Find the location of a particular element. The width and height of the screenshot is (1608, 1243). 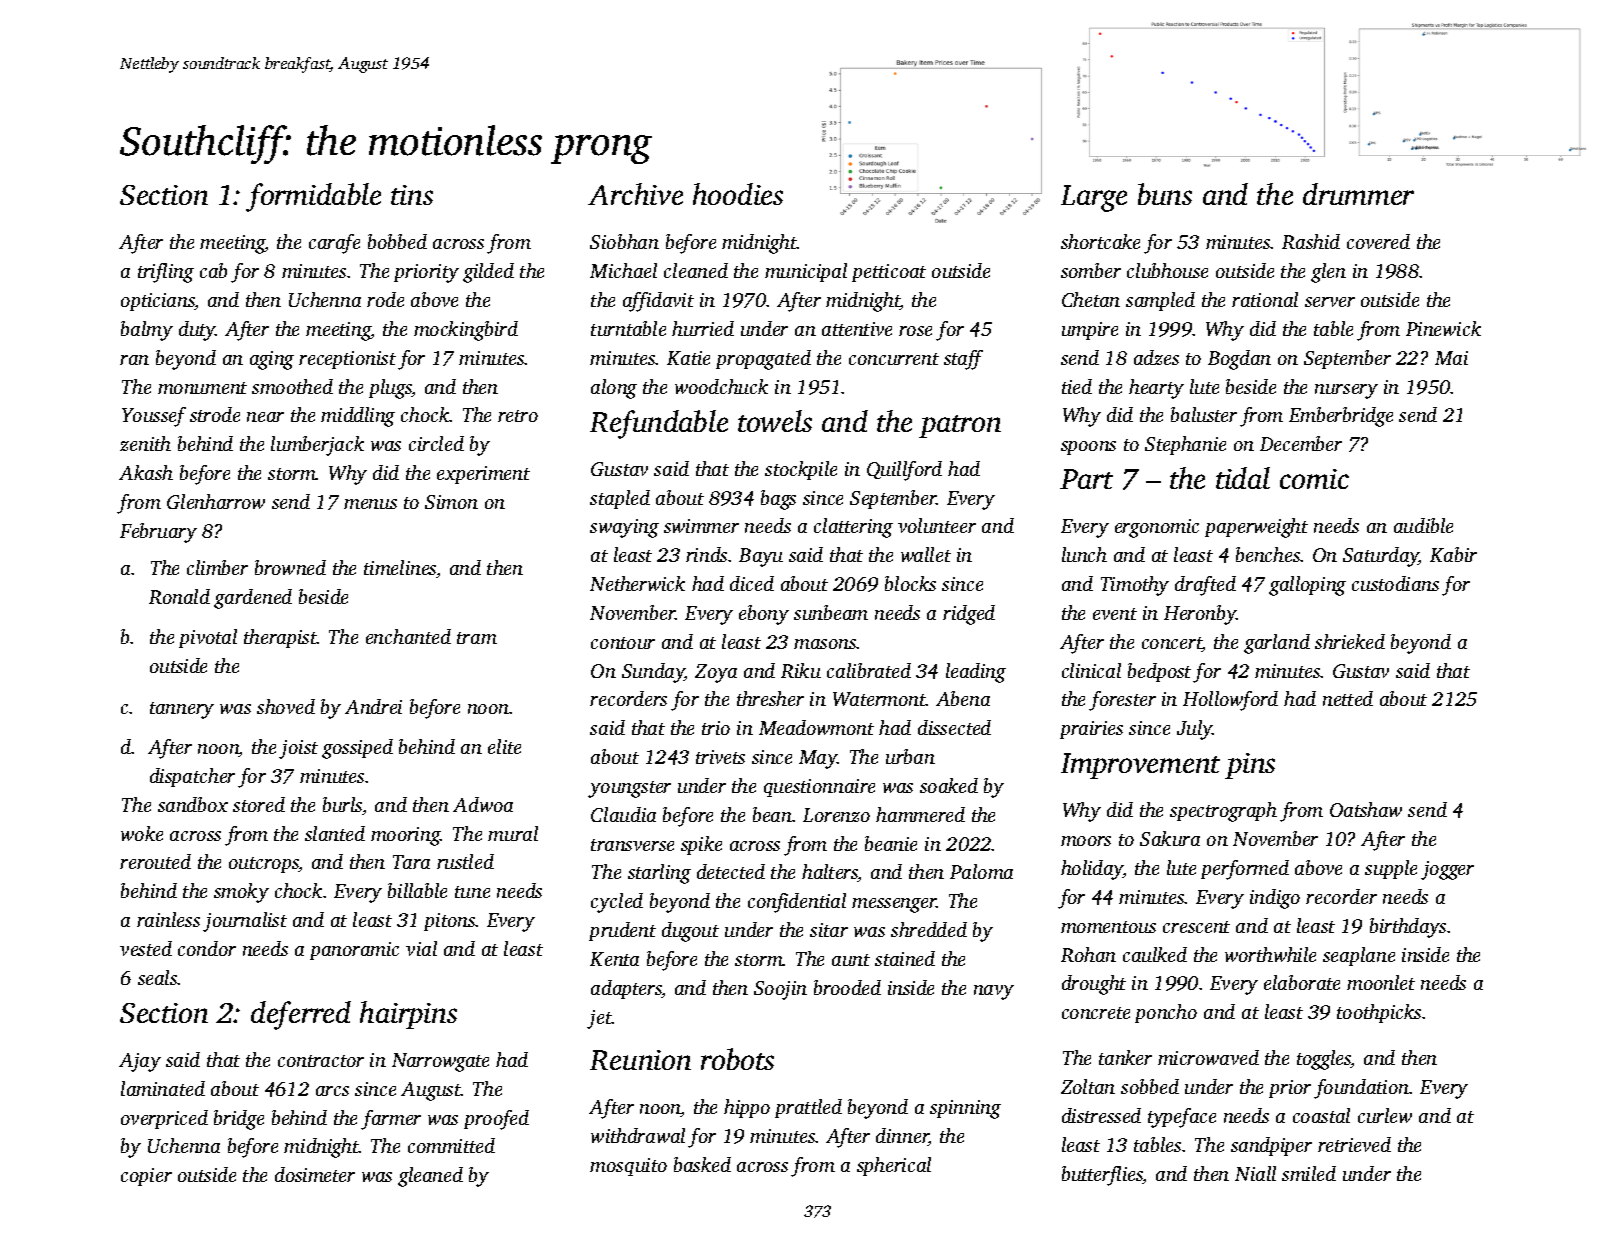

tins is located at coordinates (412, 195).
